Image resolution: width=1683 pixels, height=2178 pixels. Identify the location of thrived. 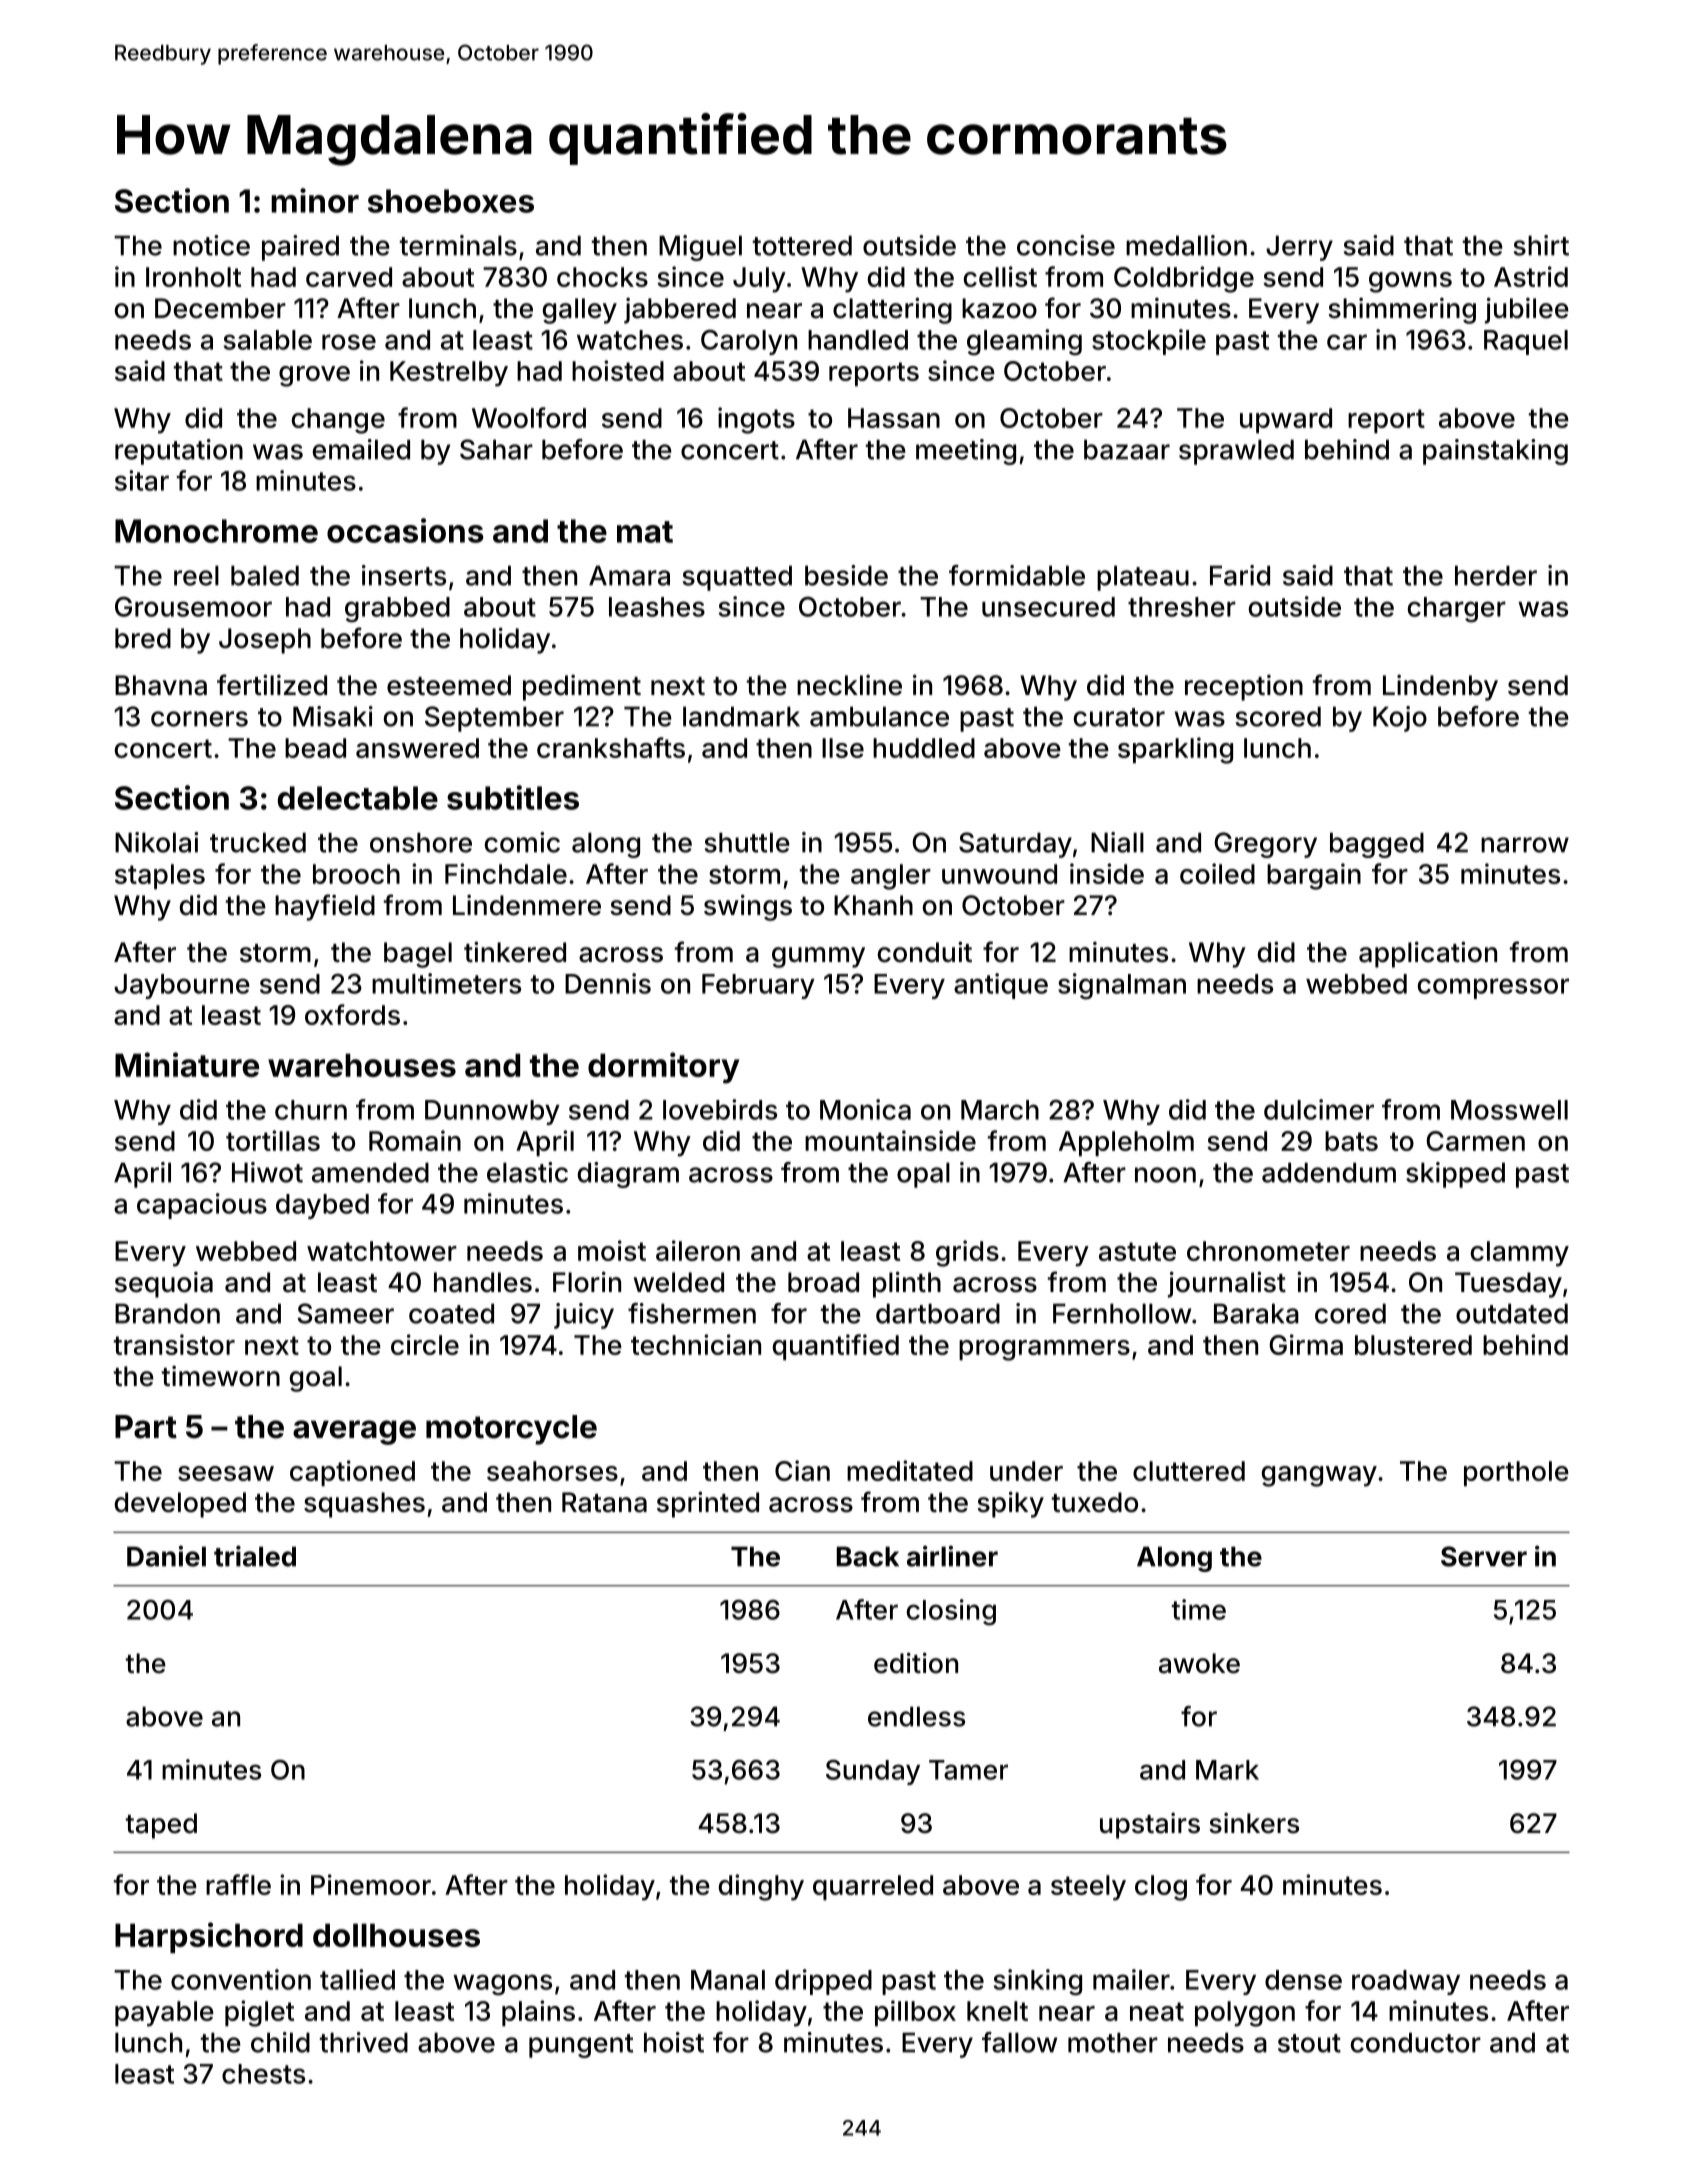
(364, 2042).
